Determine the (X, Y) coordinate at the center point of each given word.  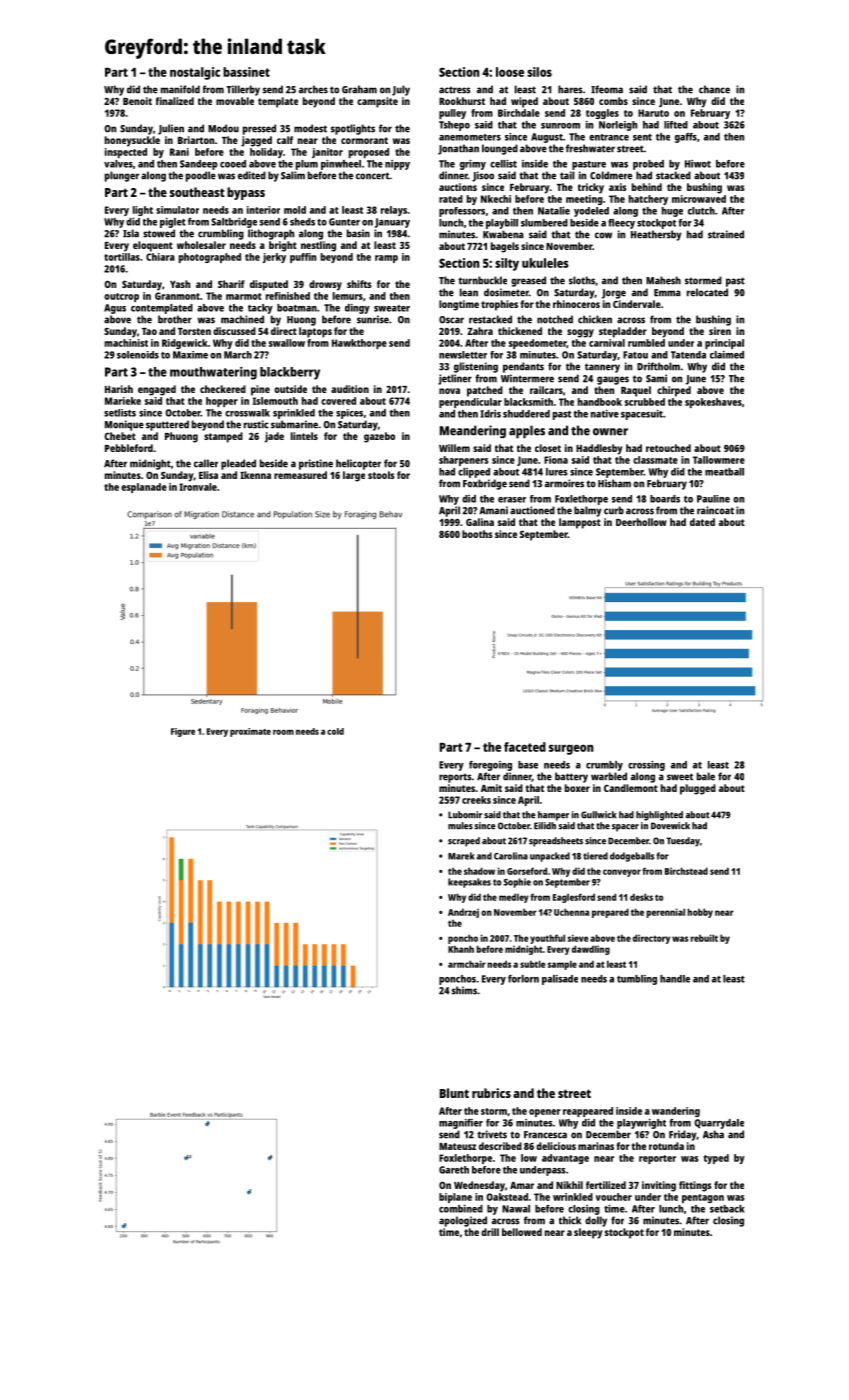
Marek (461, 856)
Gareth (454, 1170)
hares (570, 89)
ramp (386, 259)
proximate (250, 732)
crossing (646, 766)
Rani (179, 152)
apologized (463, 1221)
